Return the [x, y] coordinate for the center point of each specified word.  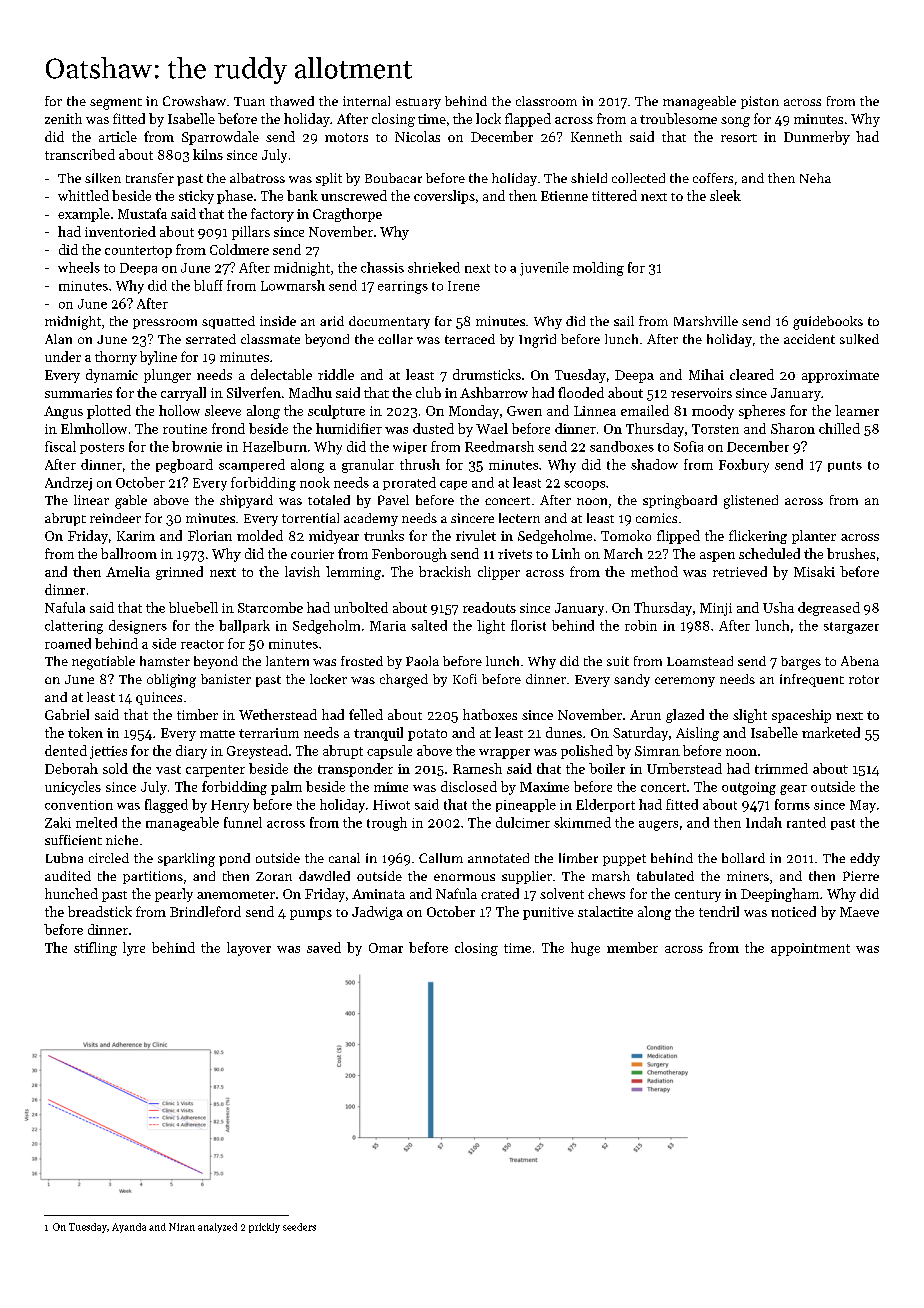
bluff [208, 285]
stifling [95, 949]
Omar [386, 948]
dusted [433, 428]
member [632, 947]
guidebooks [828, 323]
